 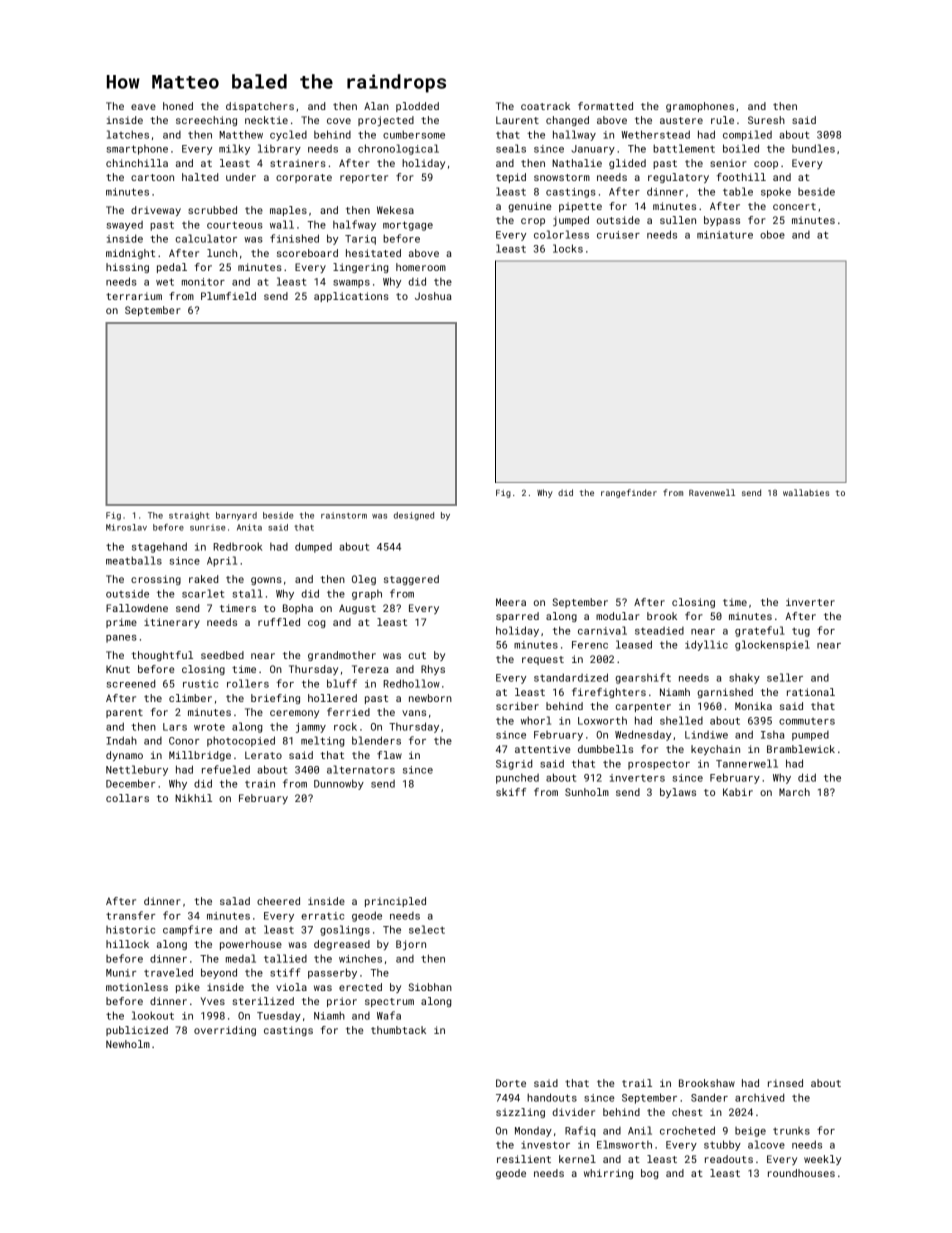 I want to click on scarlet, so click(x=203, y=593).
